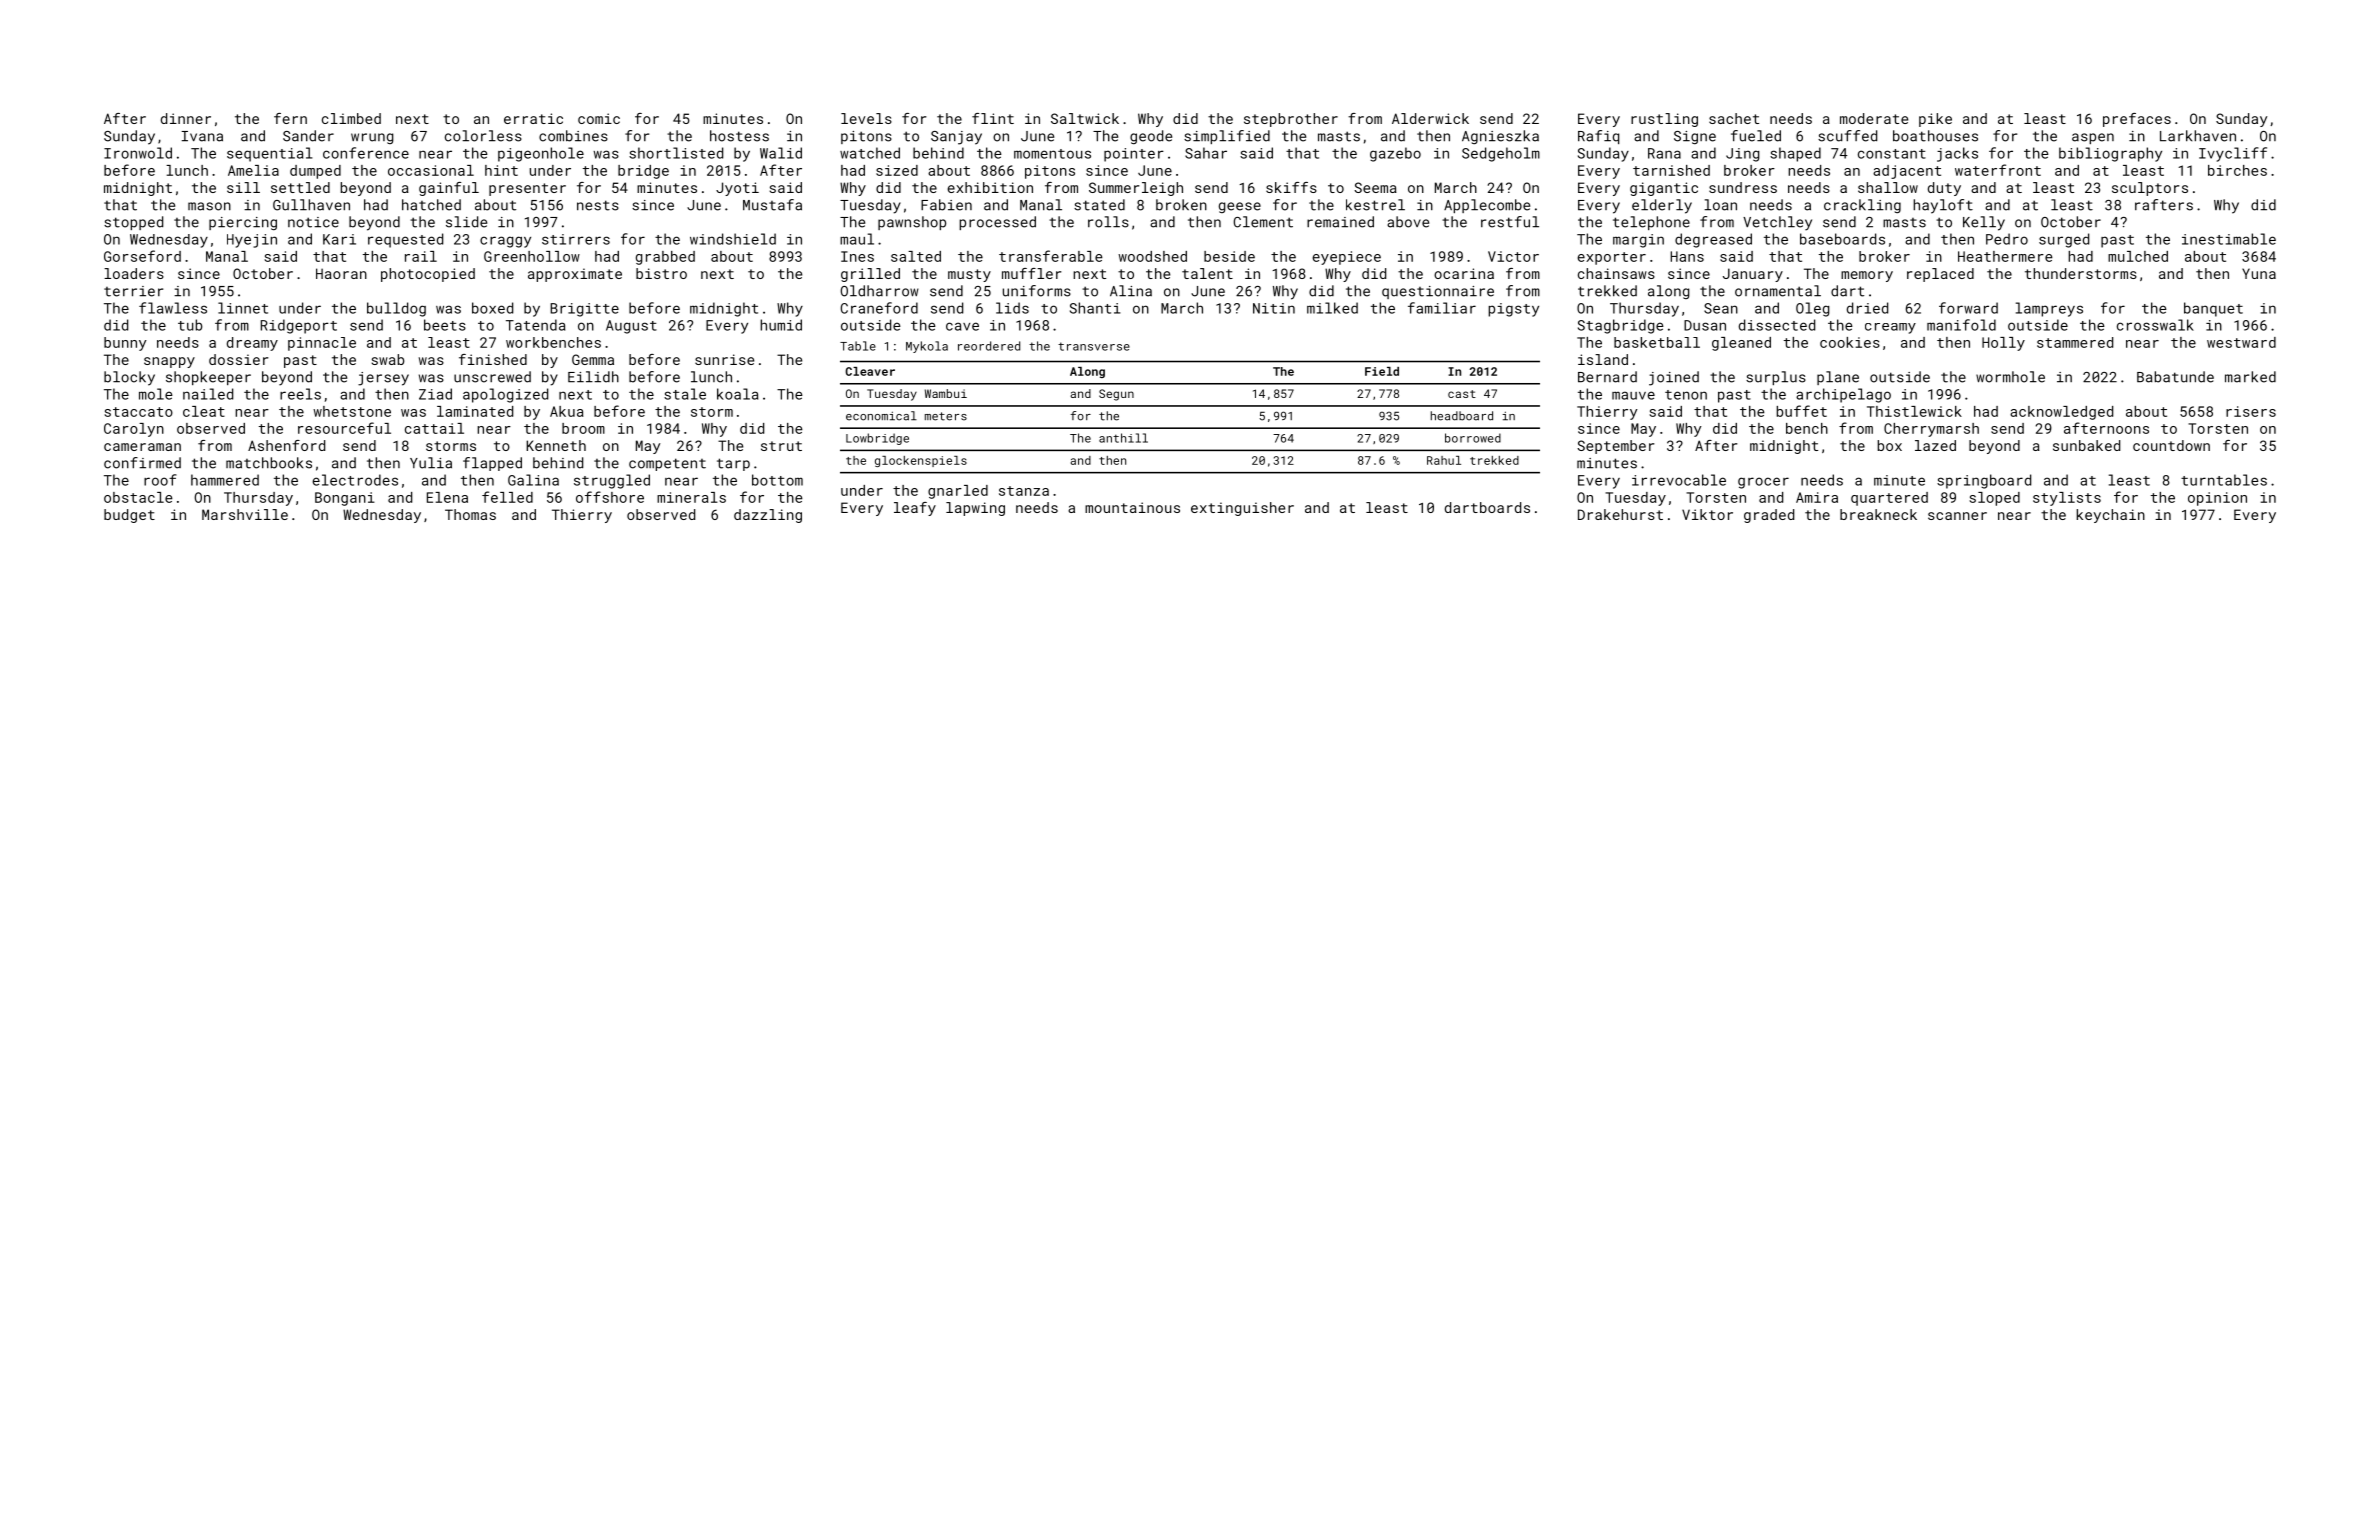  Describe the element at coordinates (1291, 120) in the screenshot. I see `stepbrother` at that location.
